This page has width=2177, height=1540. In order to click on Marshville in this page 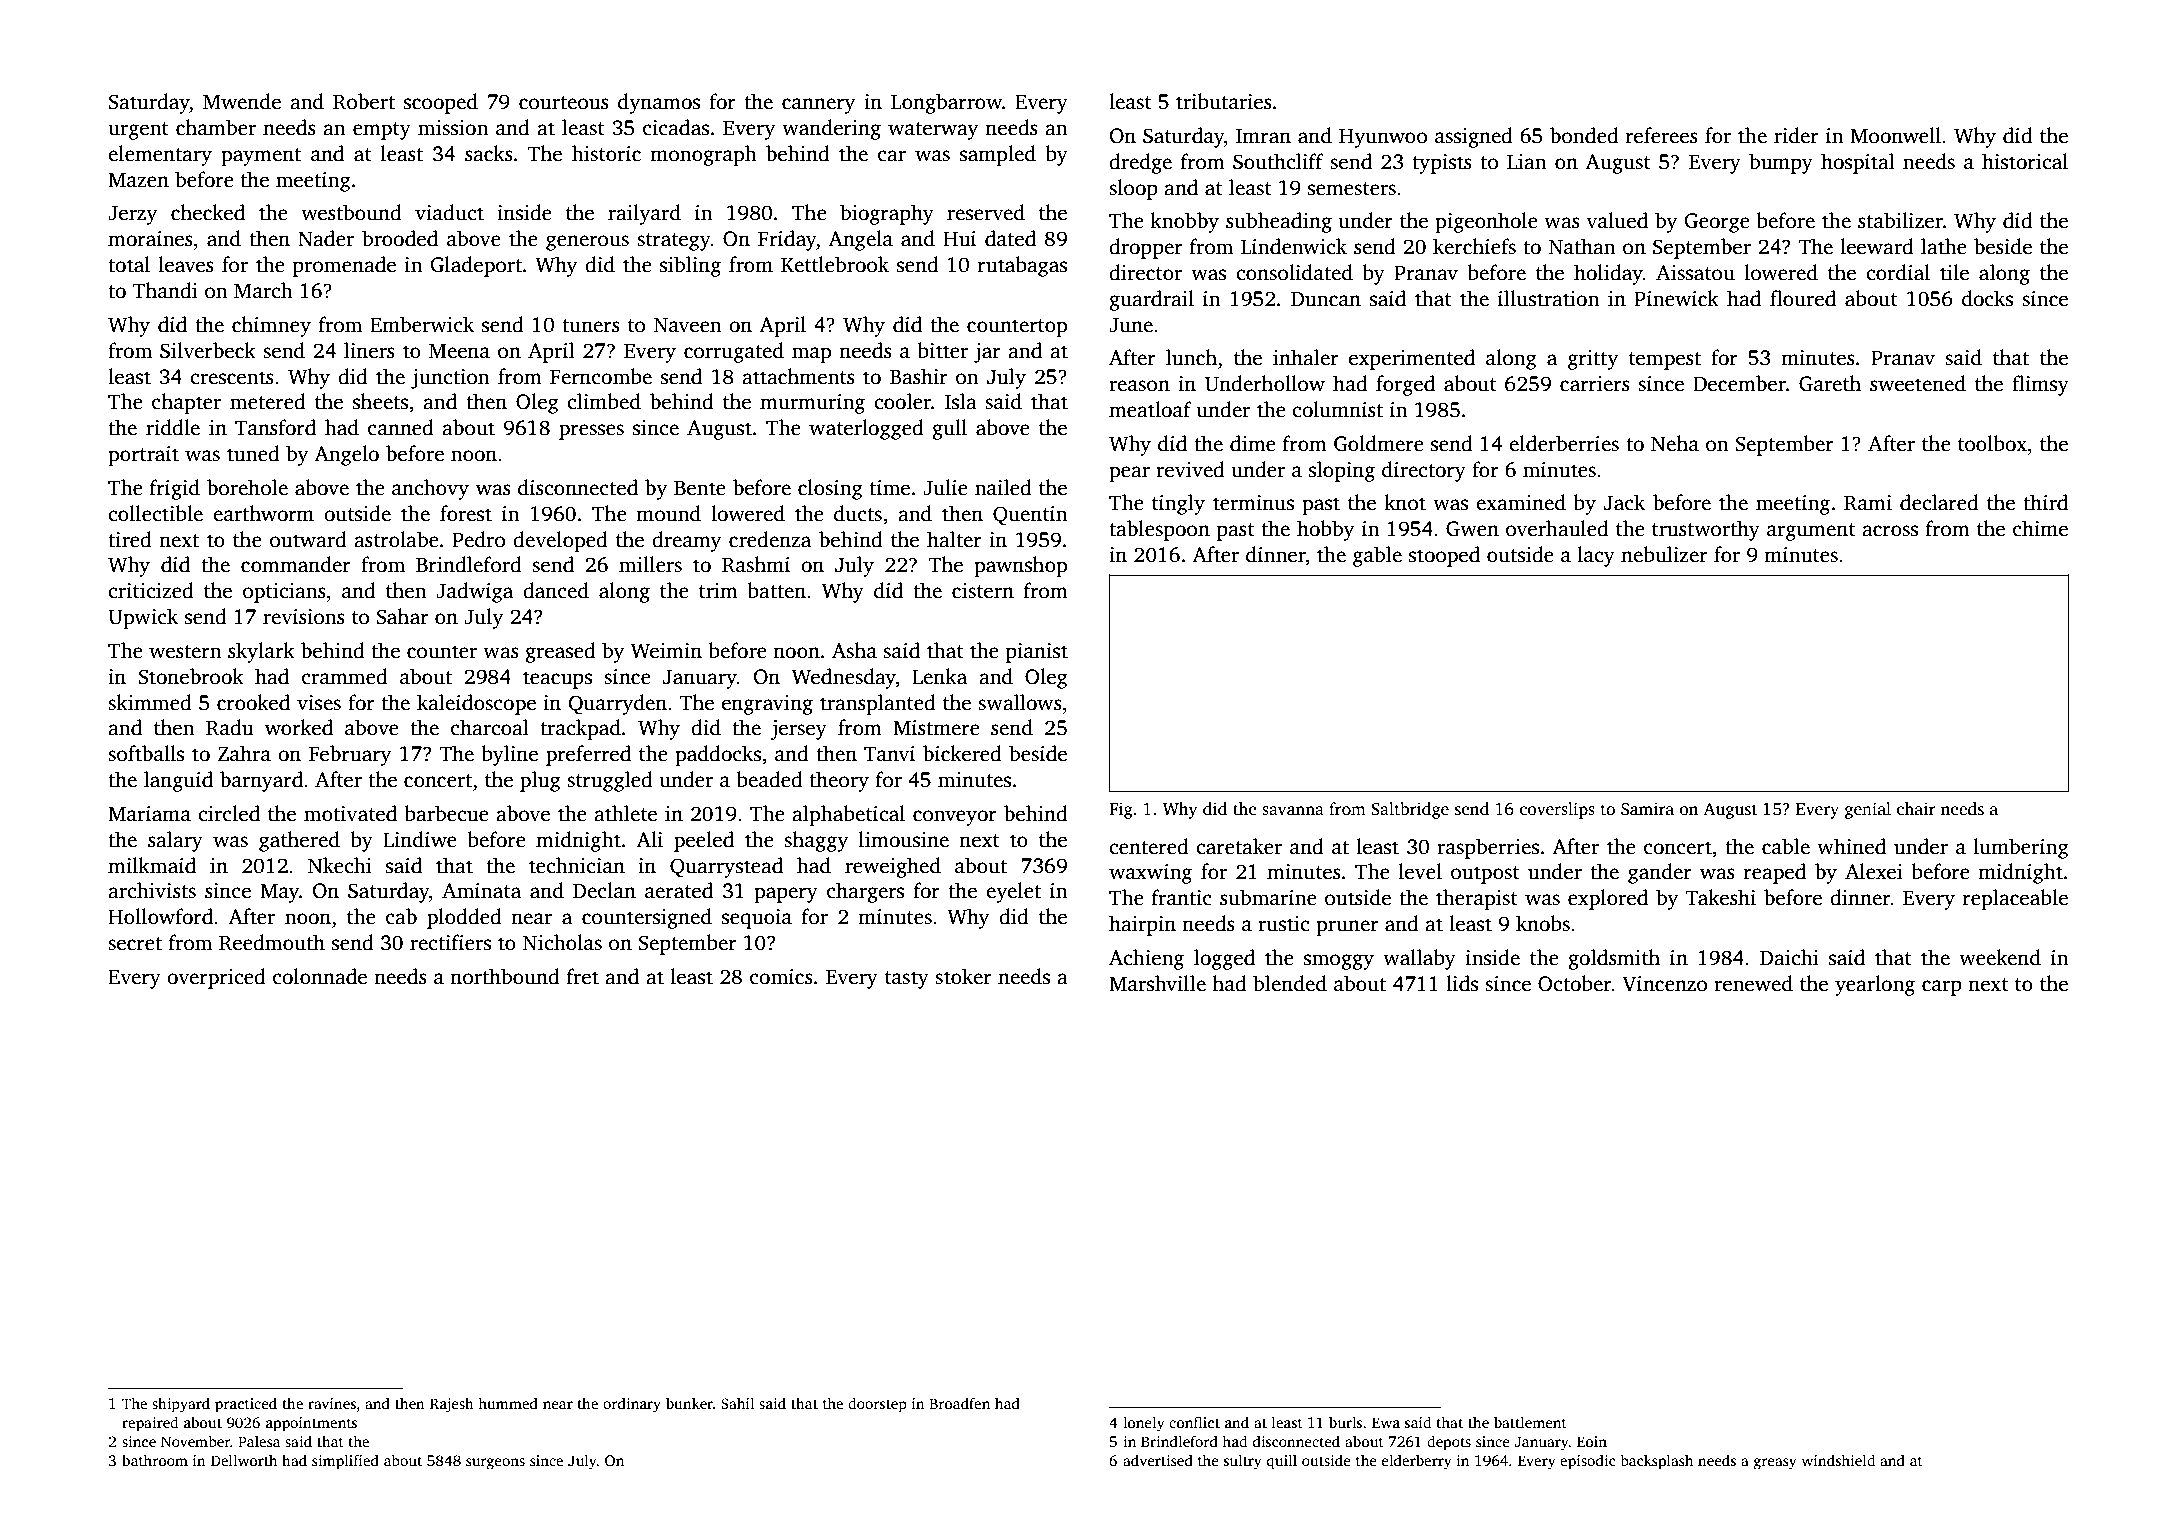, I will do `click(1157, 983)`.
